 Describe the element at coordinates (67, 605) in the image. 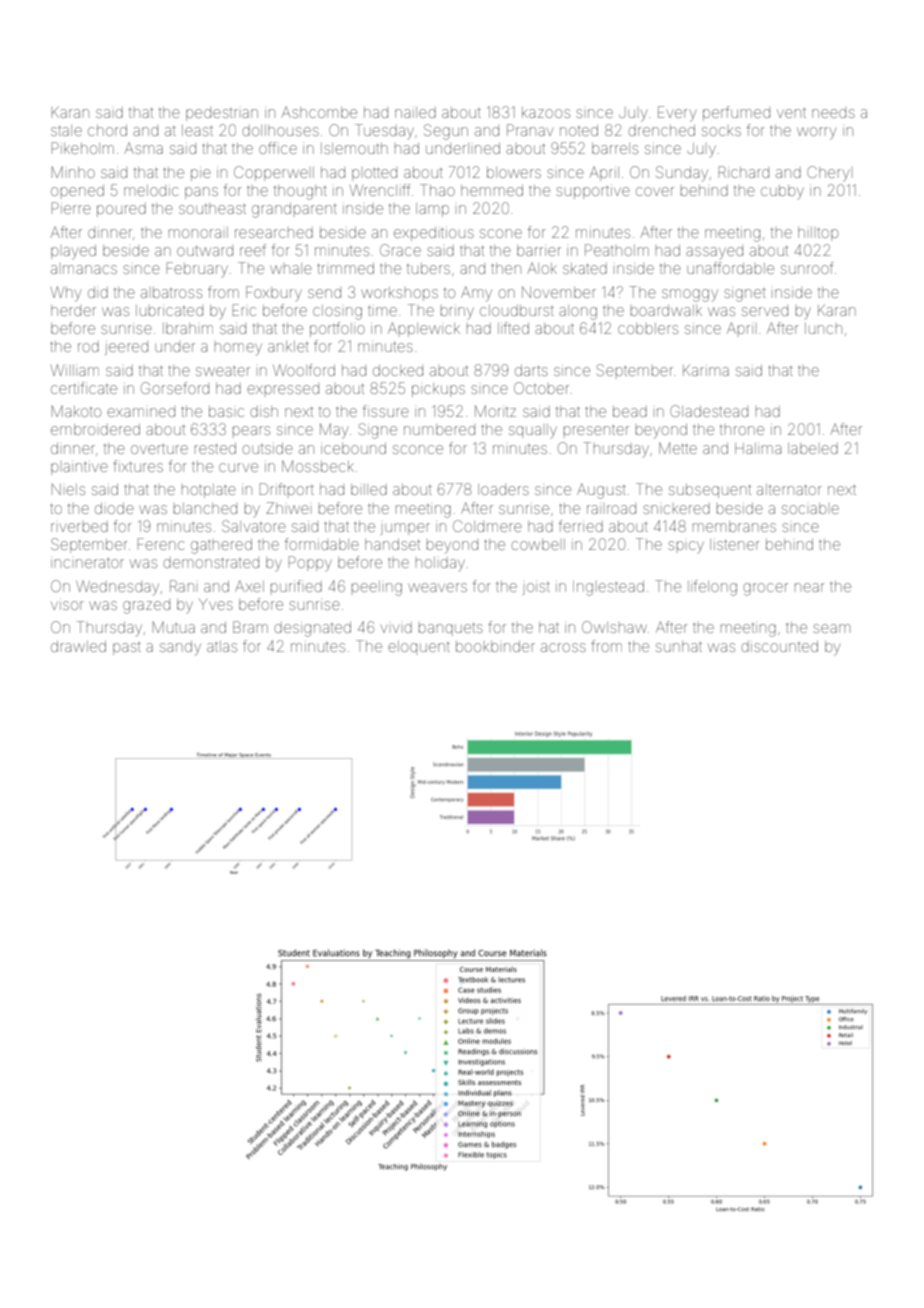

I see `visor` at that location.
